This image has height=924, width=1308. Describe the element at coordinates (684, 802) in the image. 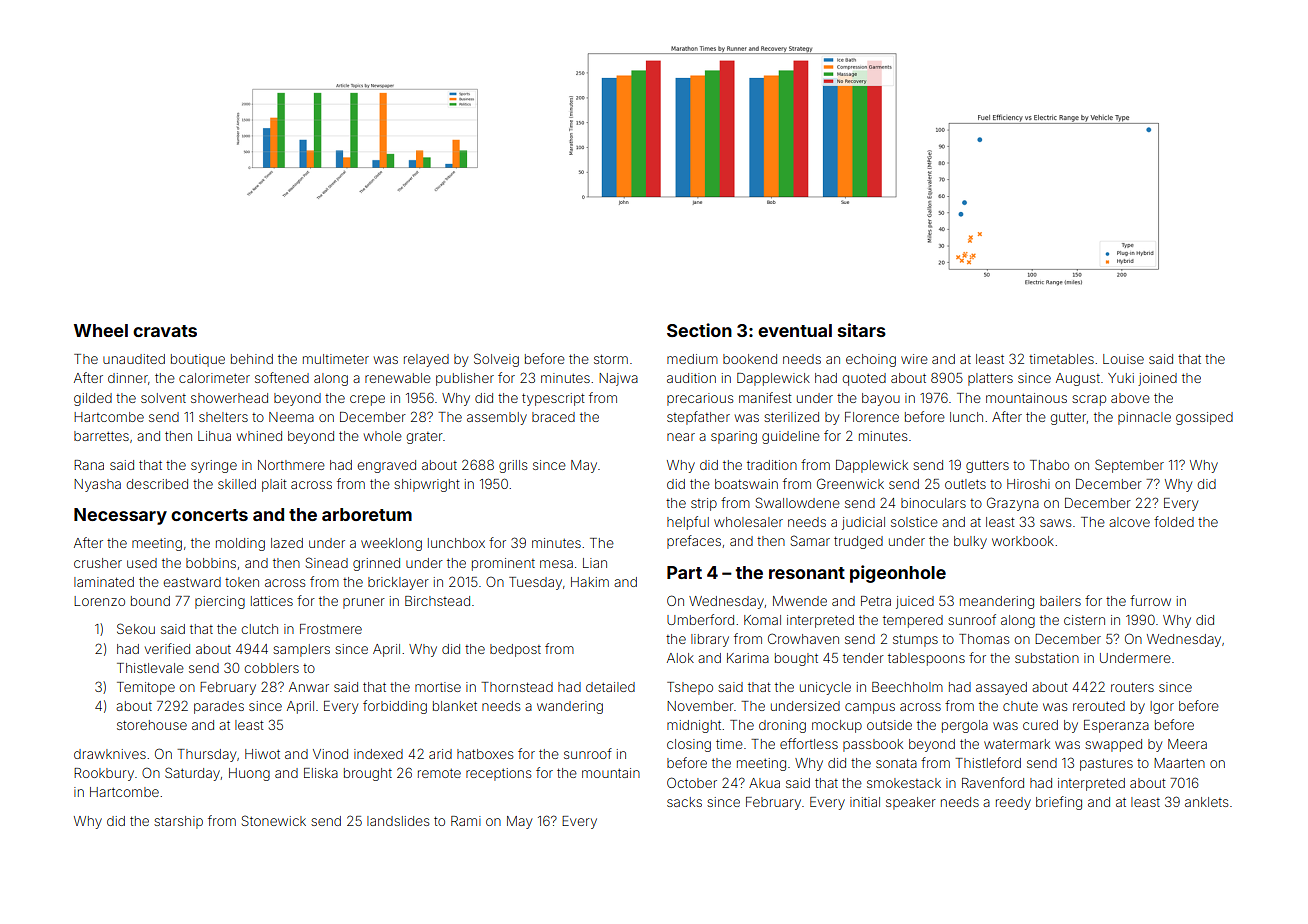

I see `sacks` at that location.
